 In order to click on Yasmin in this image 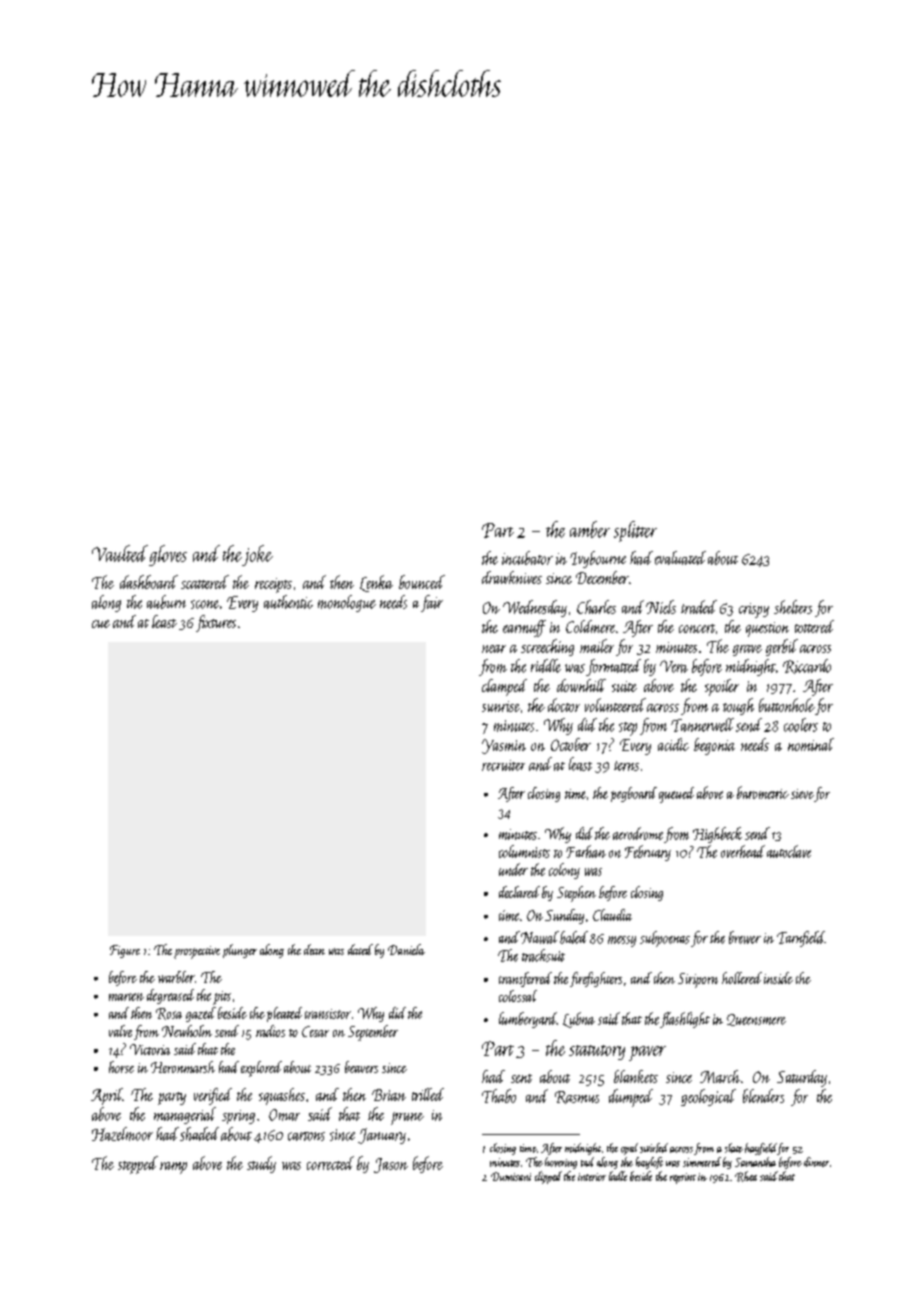, I will do `click(504, 746)`.
